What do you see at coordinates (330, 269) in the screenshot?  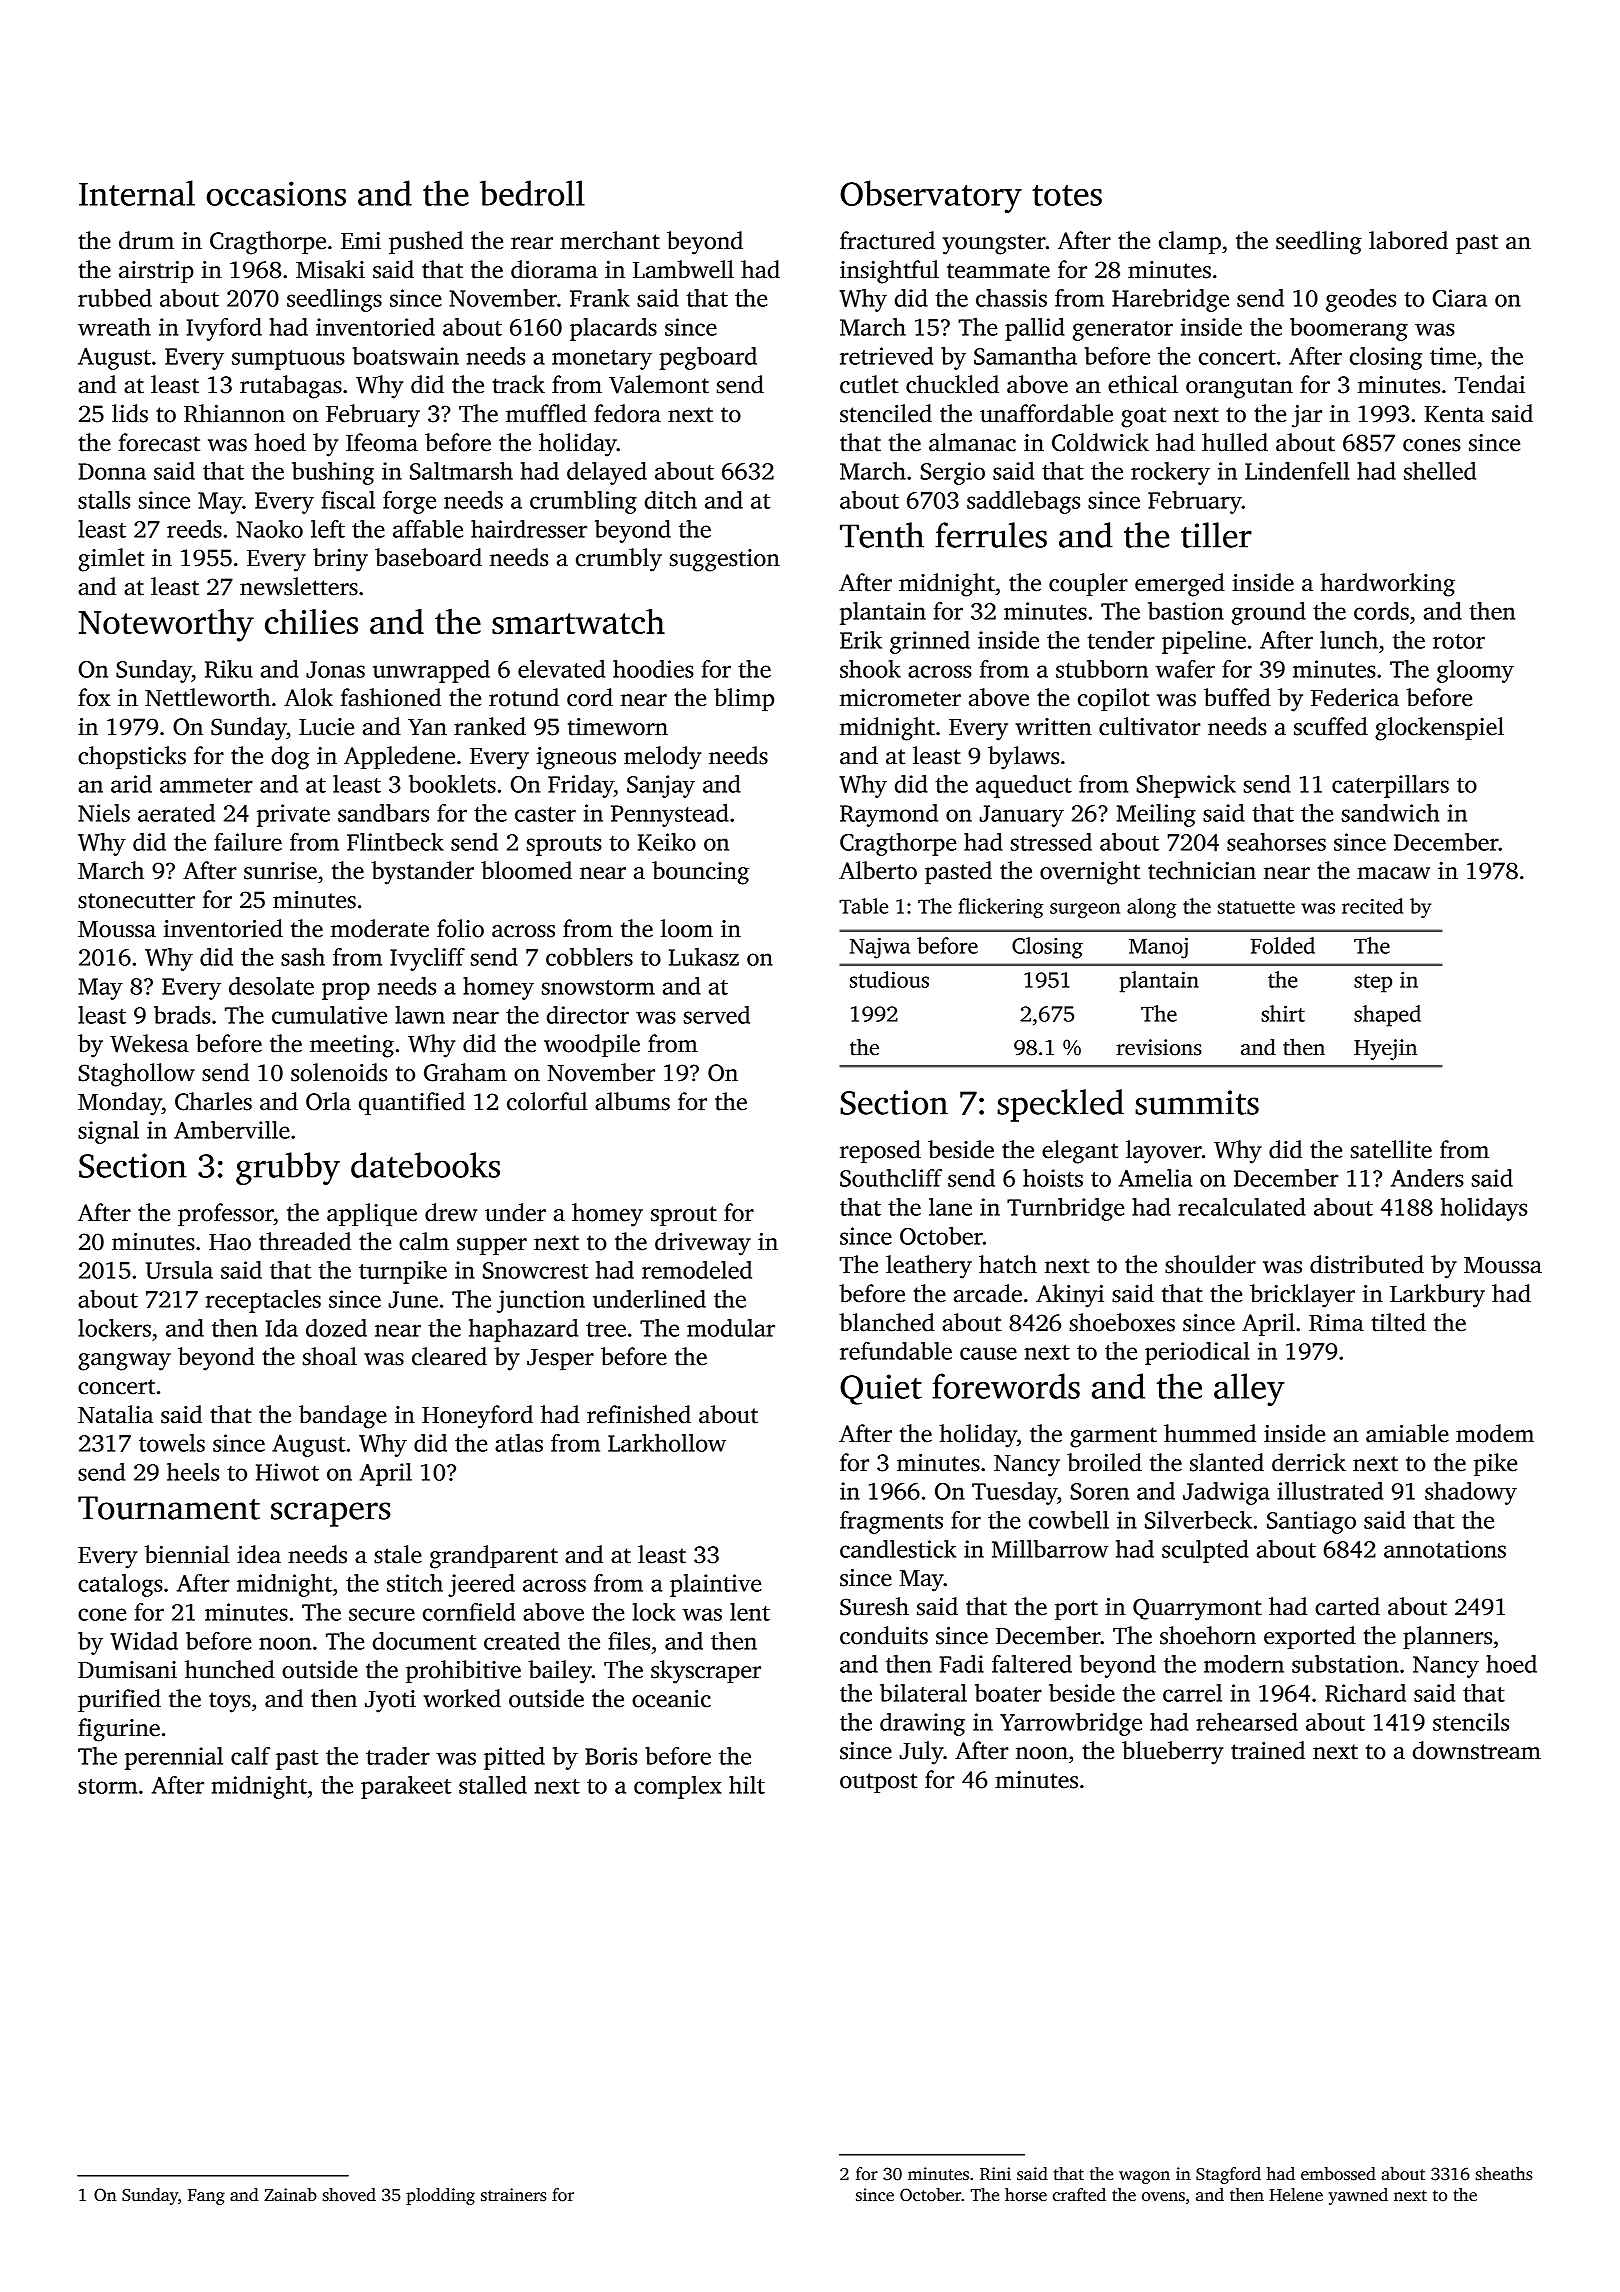 I see `Misaki` at bounding box center [330, 269].
